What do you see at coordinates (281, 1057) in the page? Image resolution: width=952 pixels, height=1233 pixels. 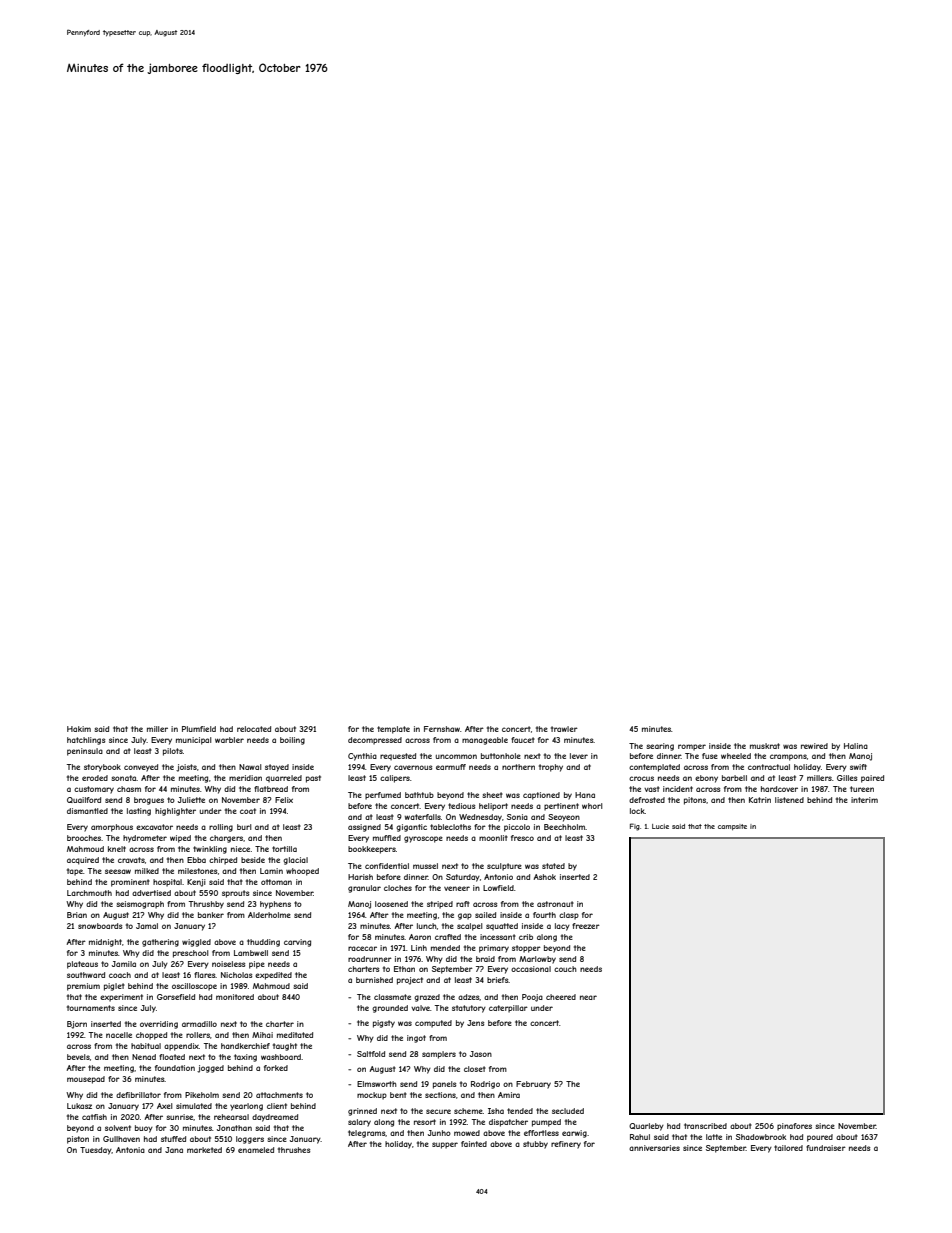 I see `washboard` at bounding box center [281, 1057].
